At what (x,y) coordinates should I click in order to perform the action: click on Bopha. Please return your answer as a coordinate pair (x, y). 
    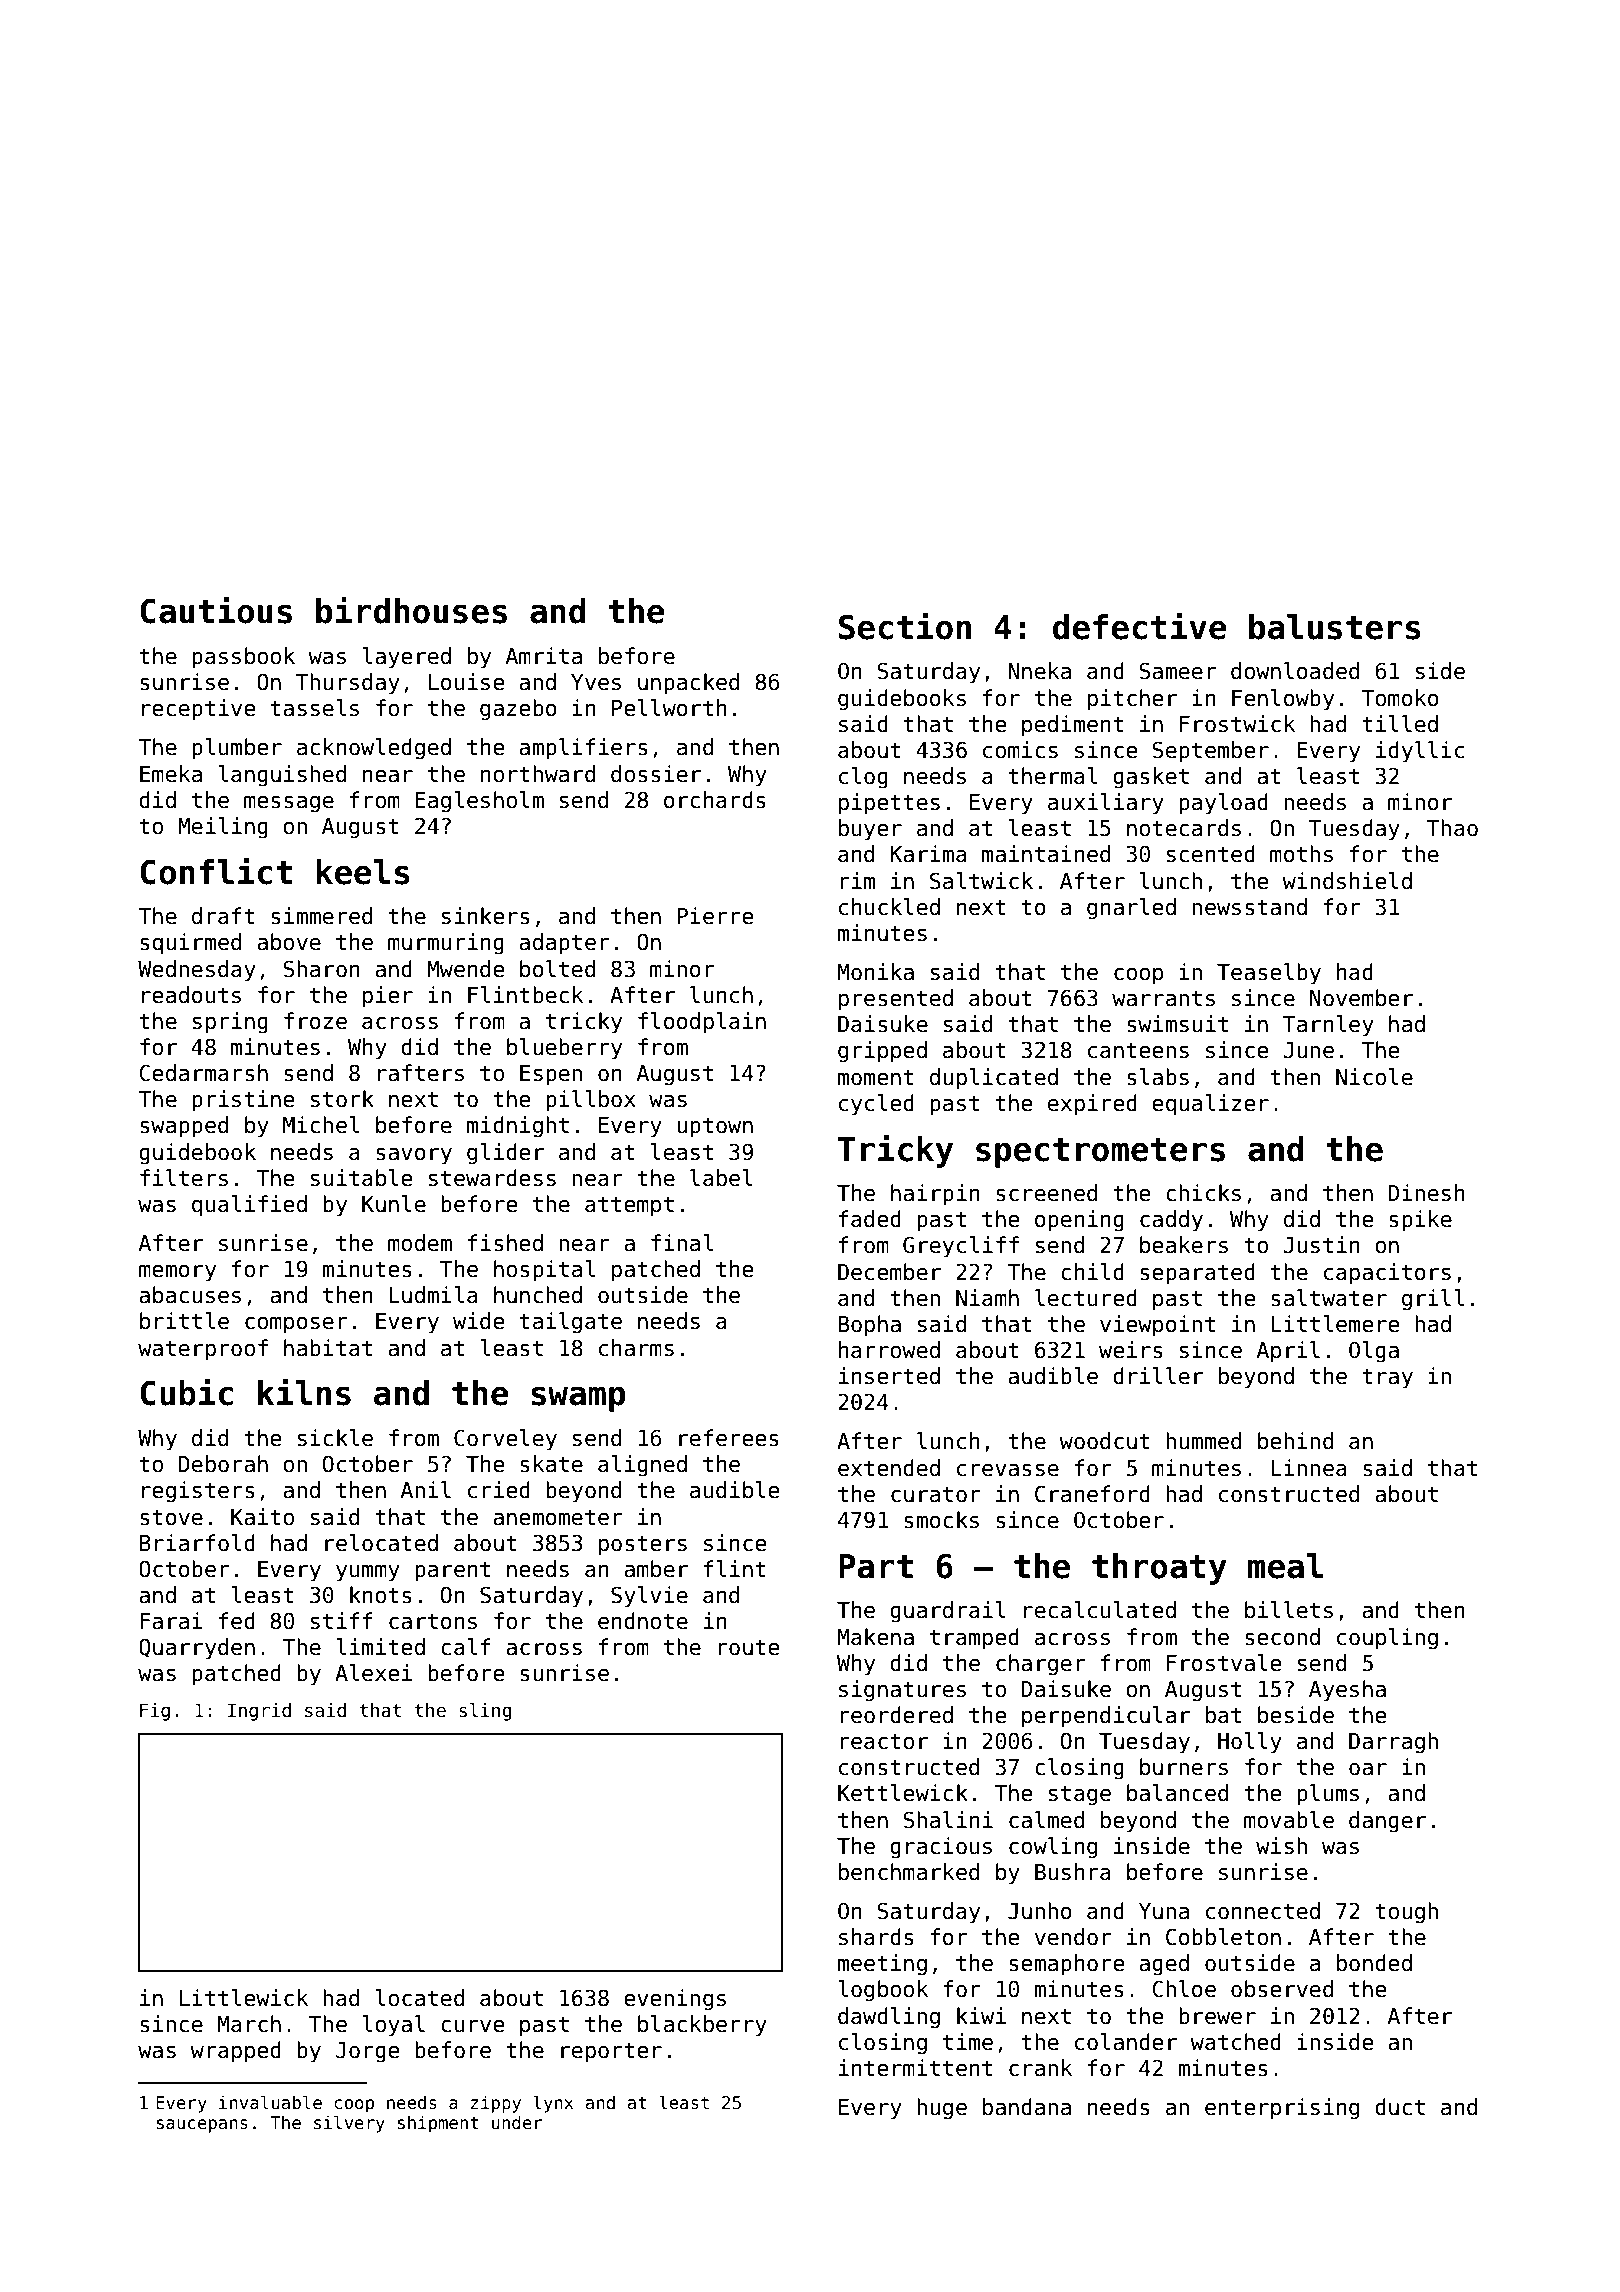
    Looking at the image, I should click on (869, 1326).
